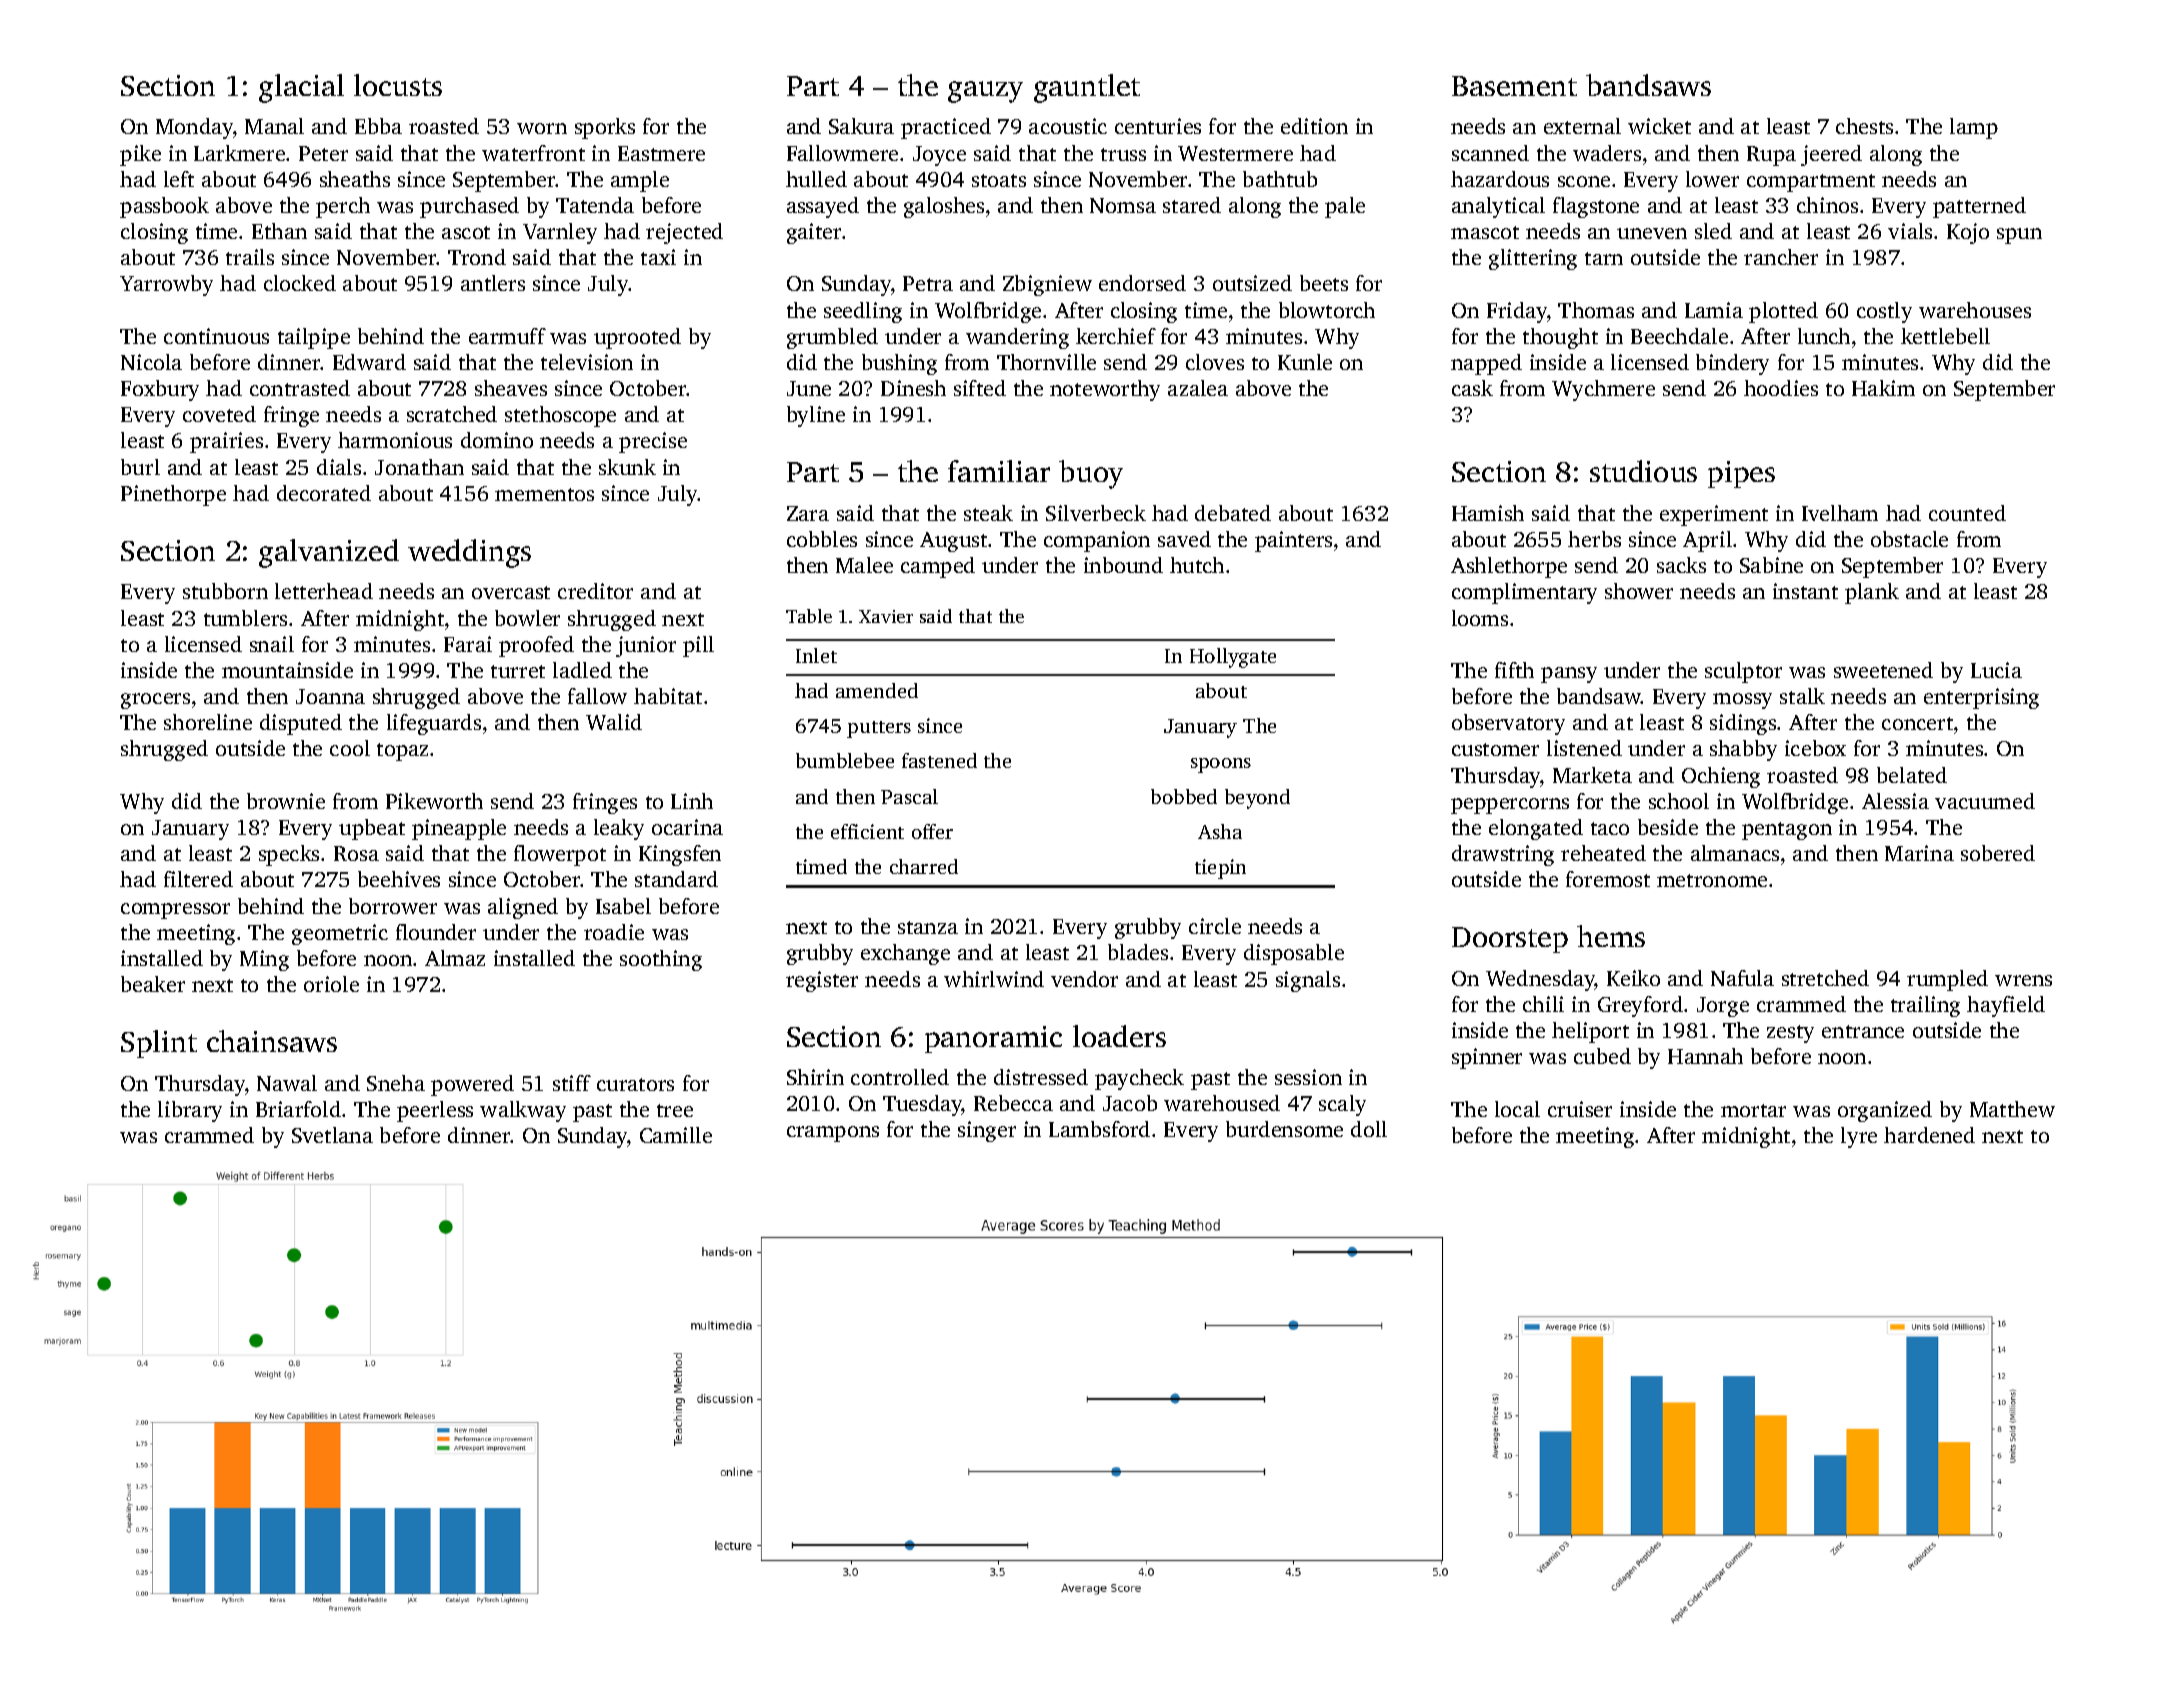  I want to click on roadie, so click(614, 932).
